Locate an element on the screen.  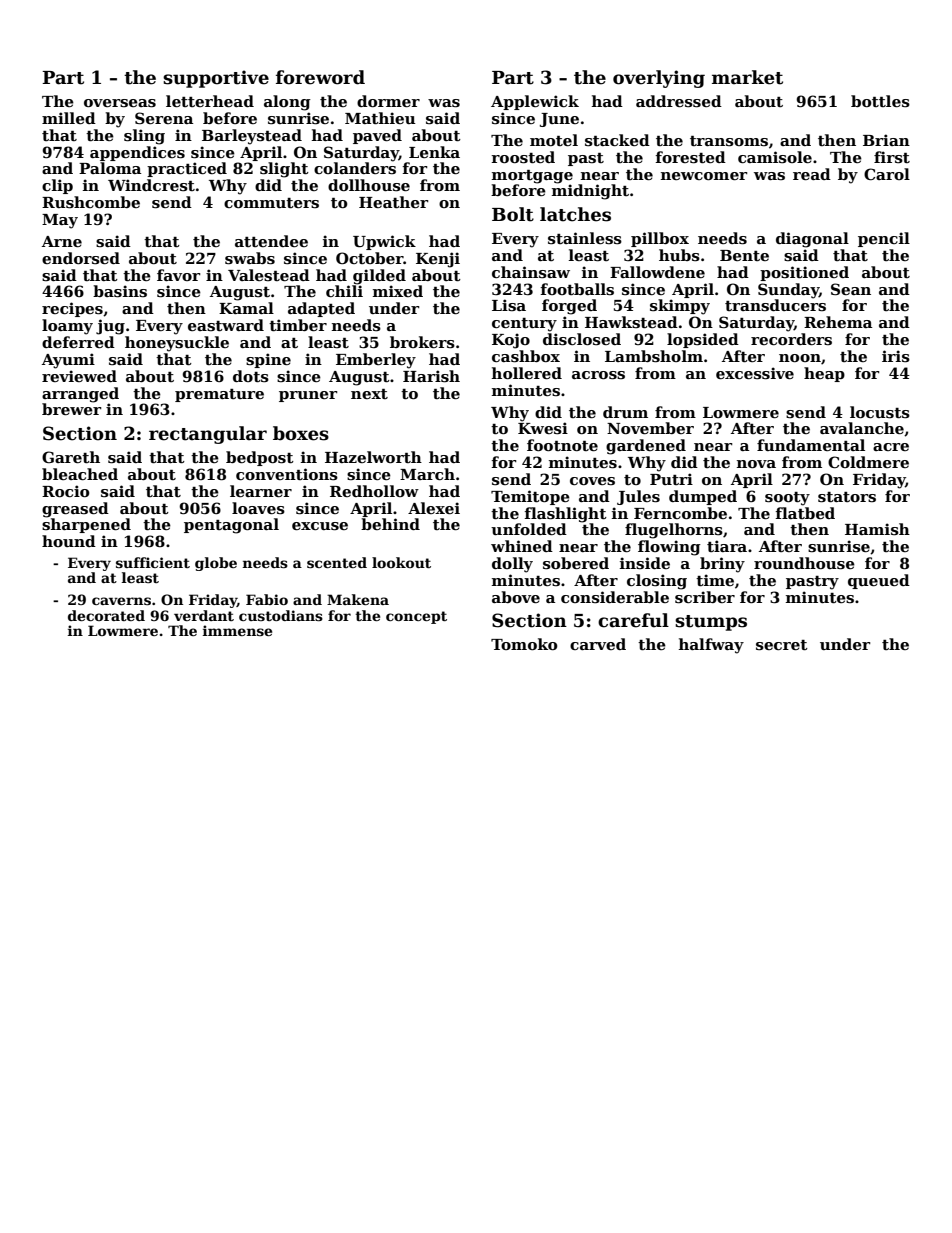
iris is located at coordinates (896, 356).
